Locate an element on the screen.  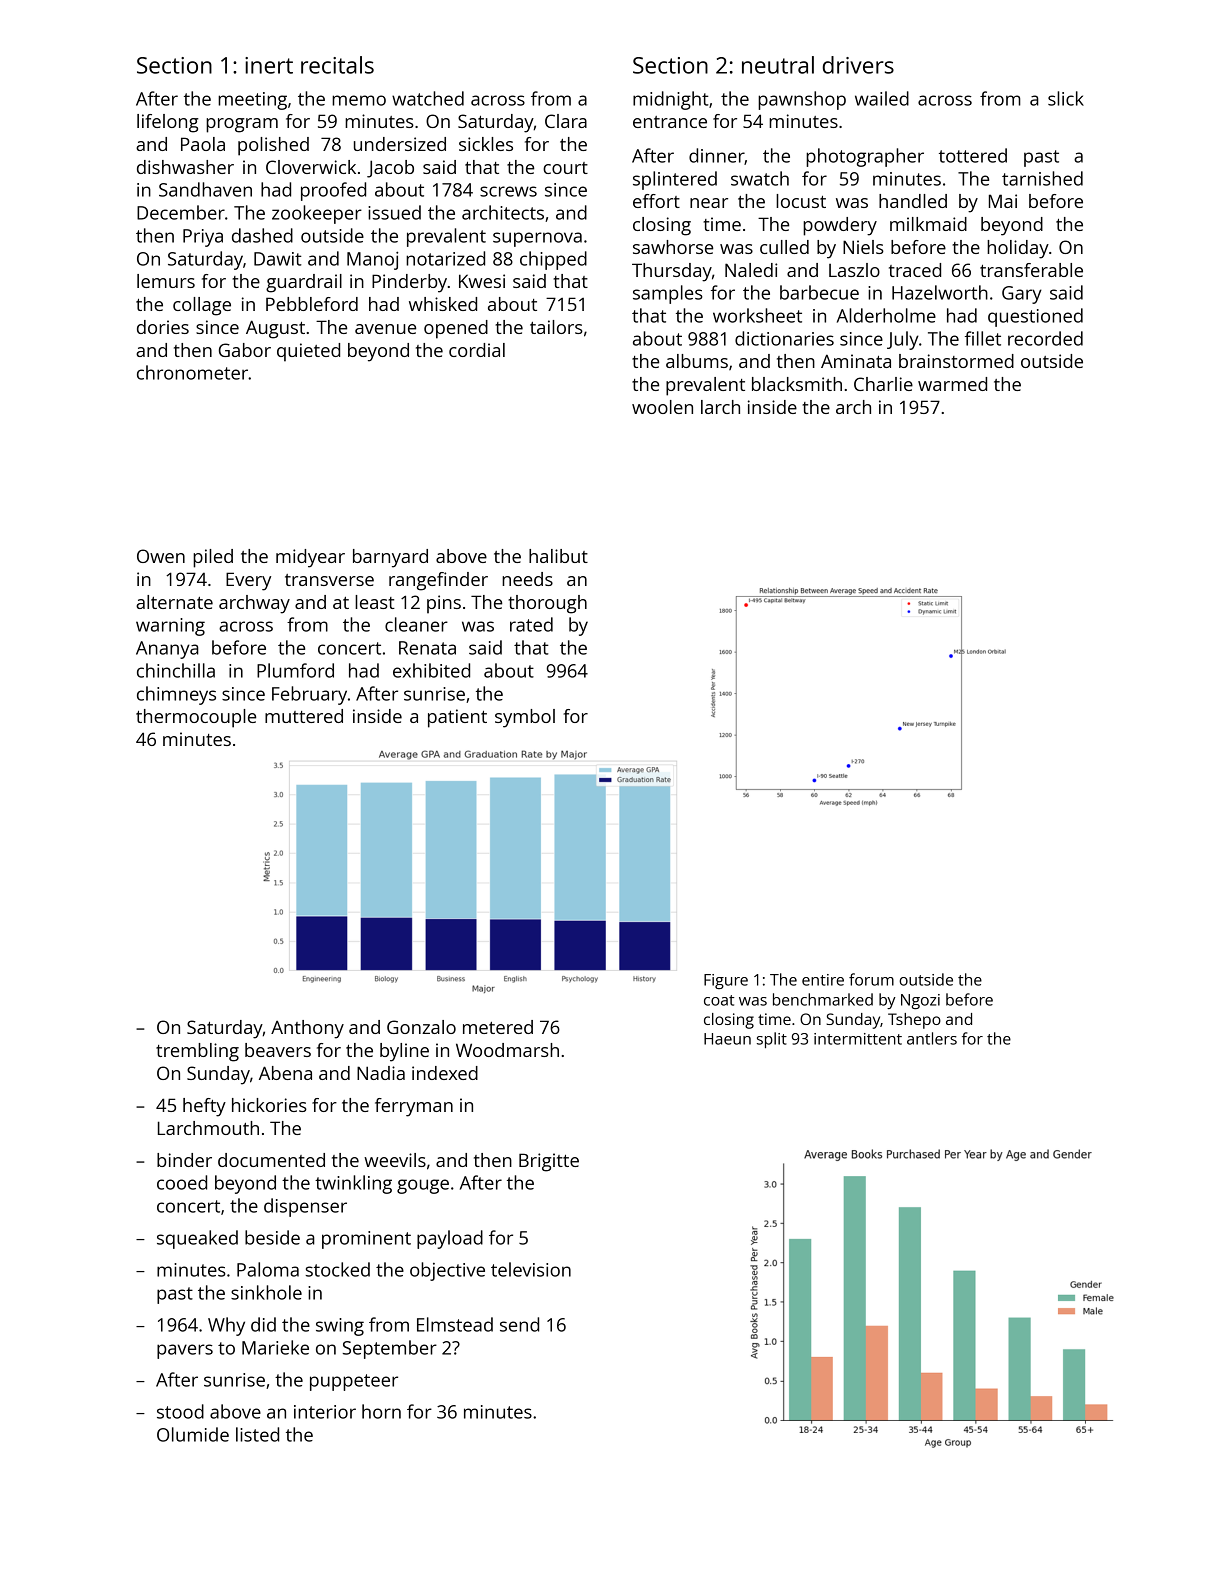
entrance is located at coordinates (670, 122).
